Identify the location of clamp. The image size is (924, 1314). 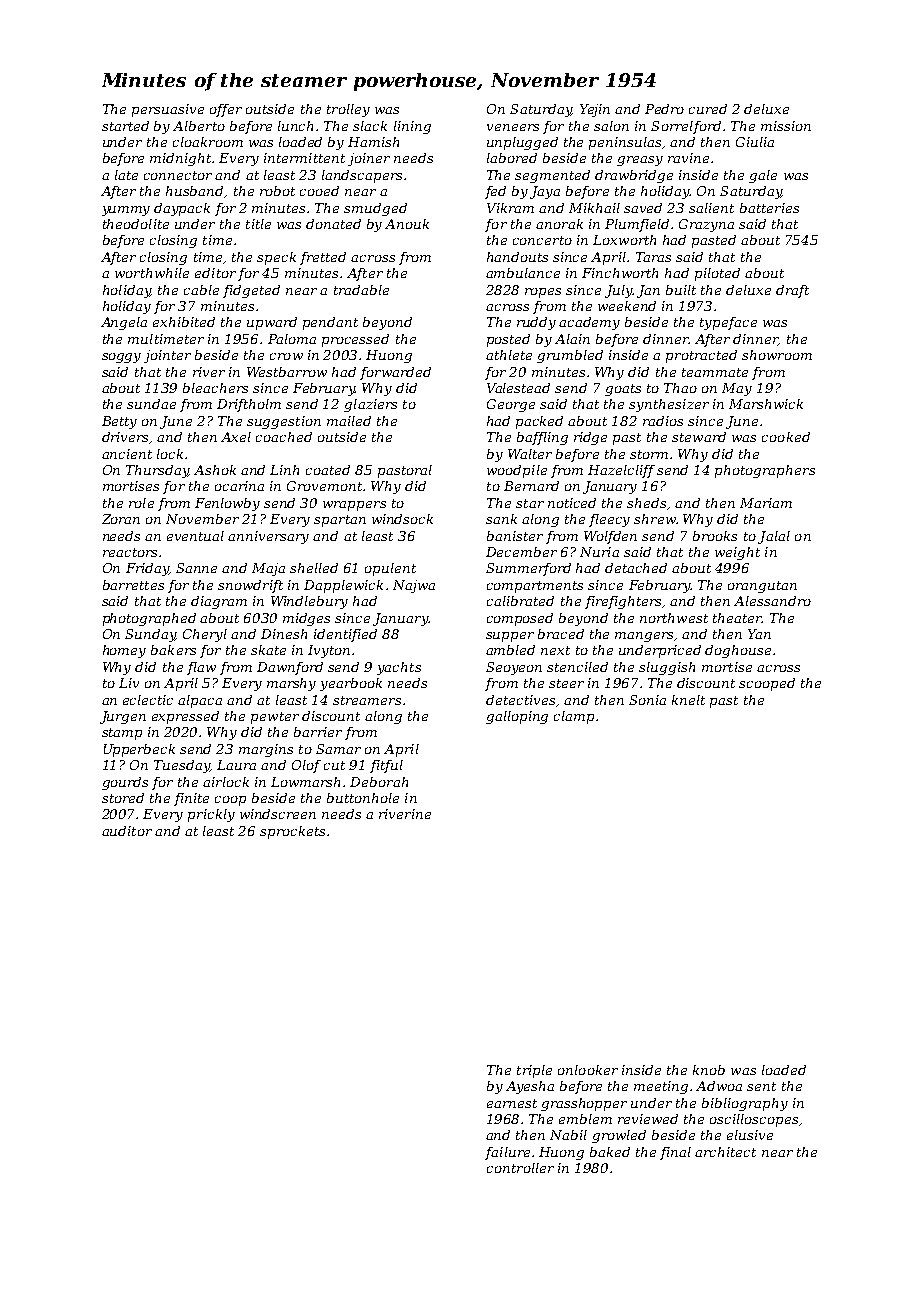
(574, 717).
